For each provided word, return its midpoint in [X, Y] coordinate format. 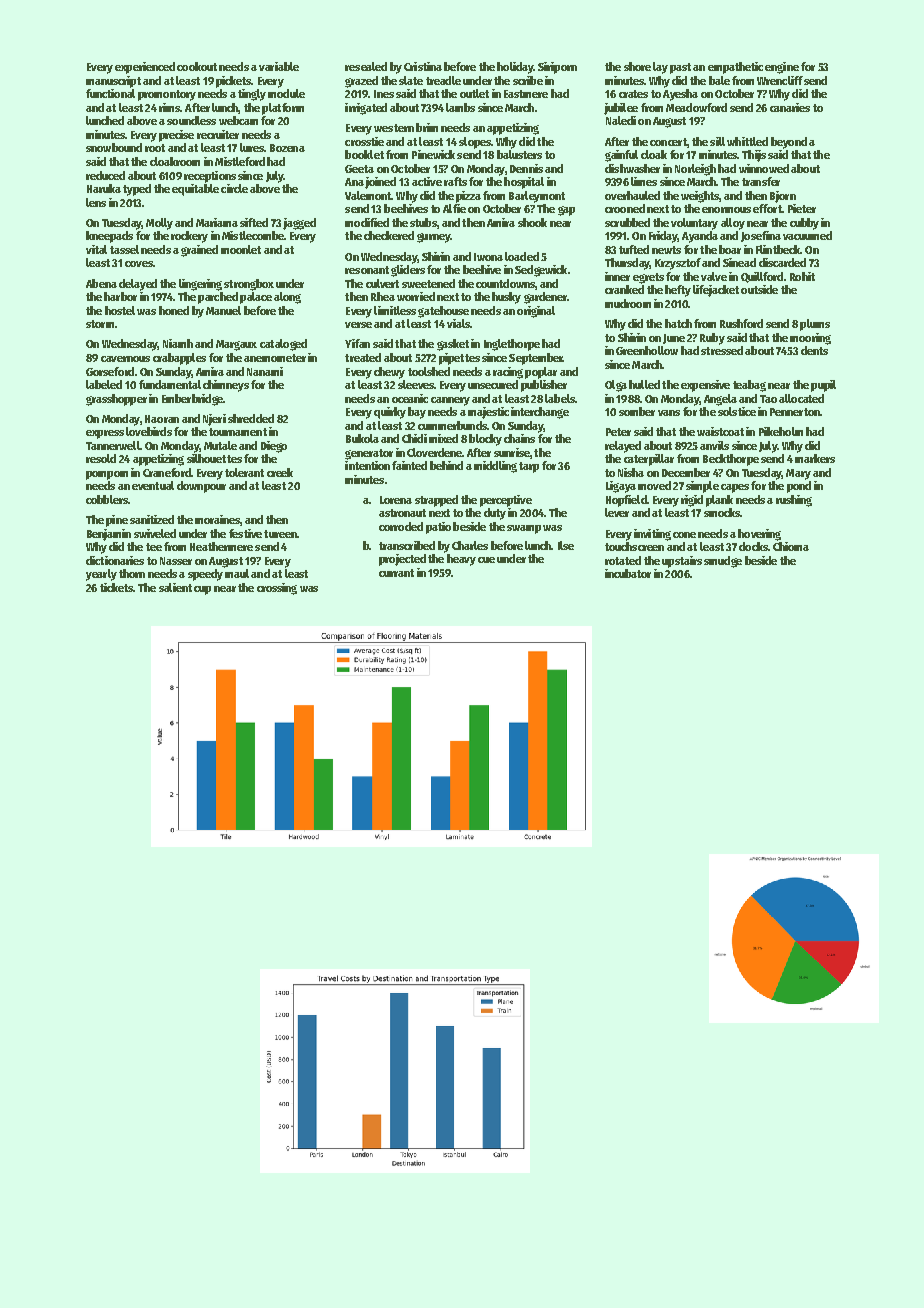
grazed [361, 82]
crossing [277, 589]
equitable [195, 190]
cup [202, 590]
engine [782, 68]
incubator [628, 573]
